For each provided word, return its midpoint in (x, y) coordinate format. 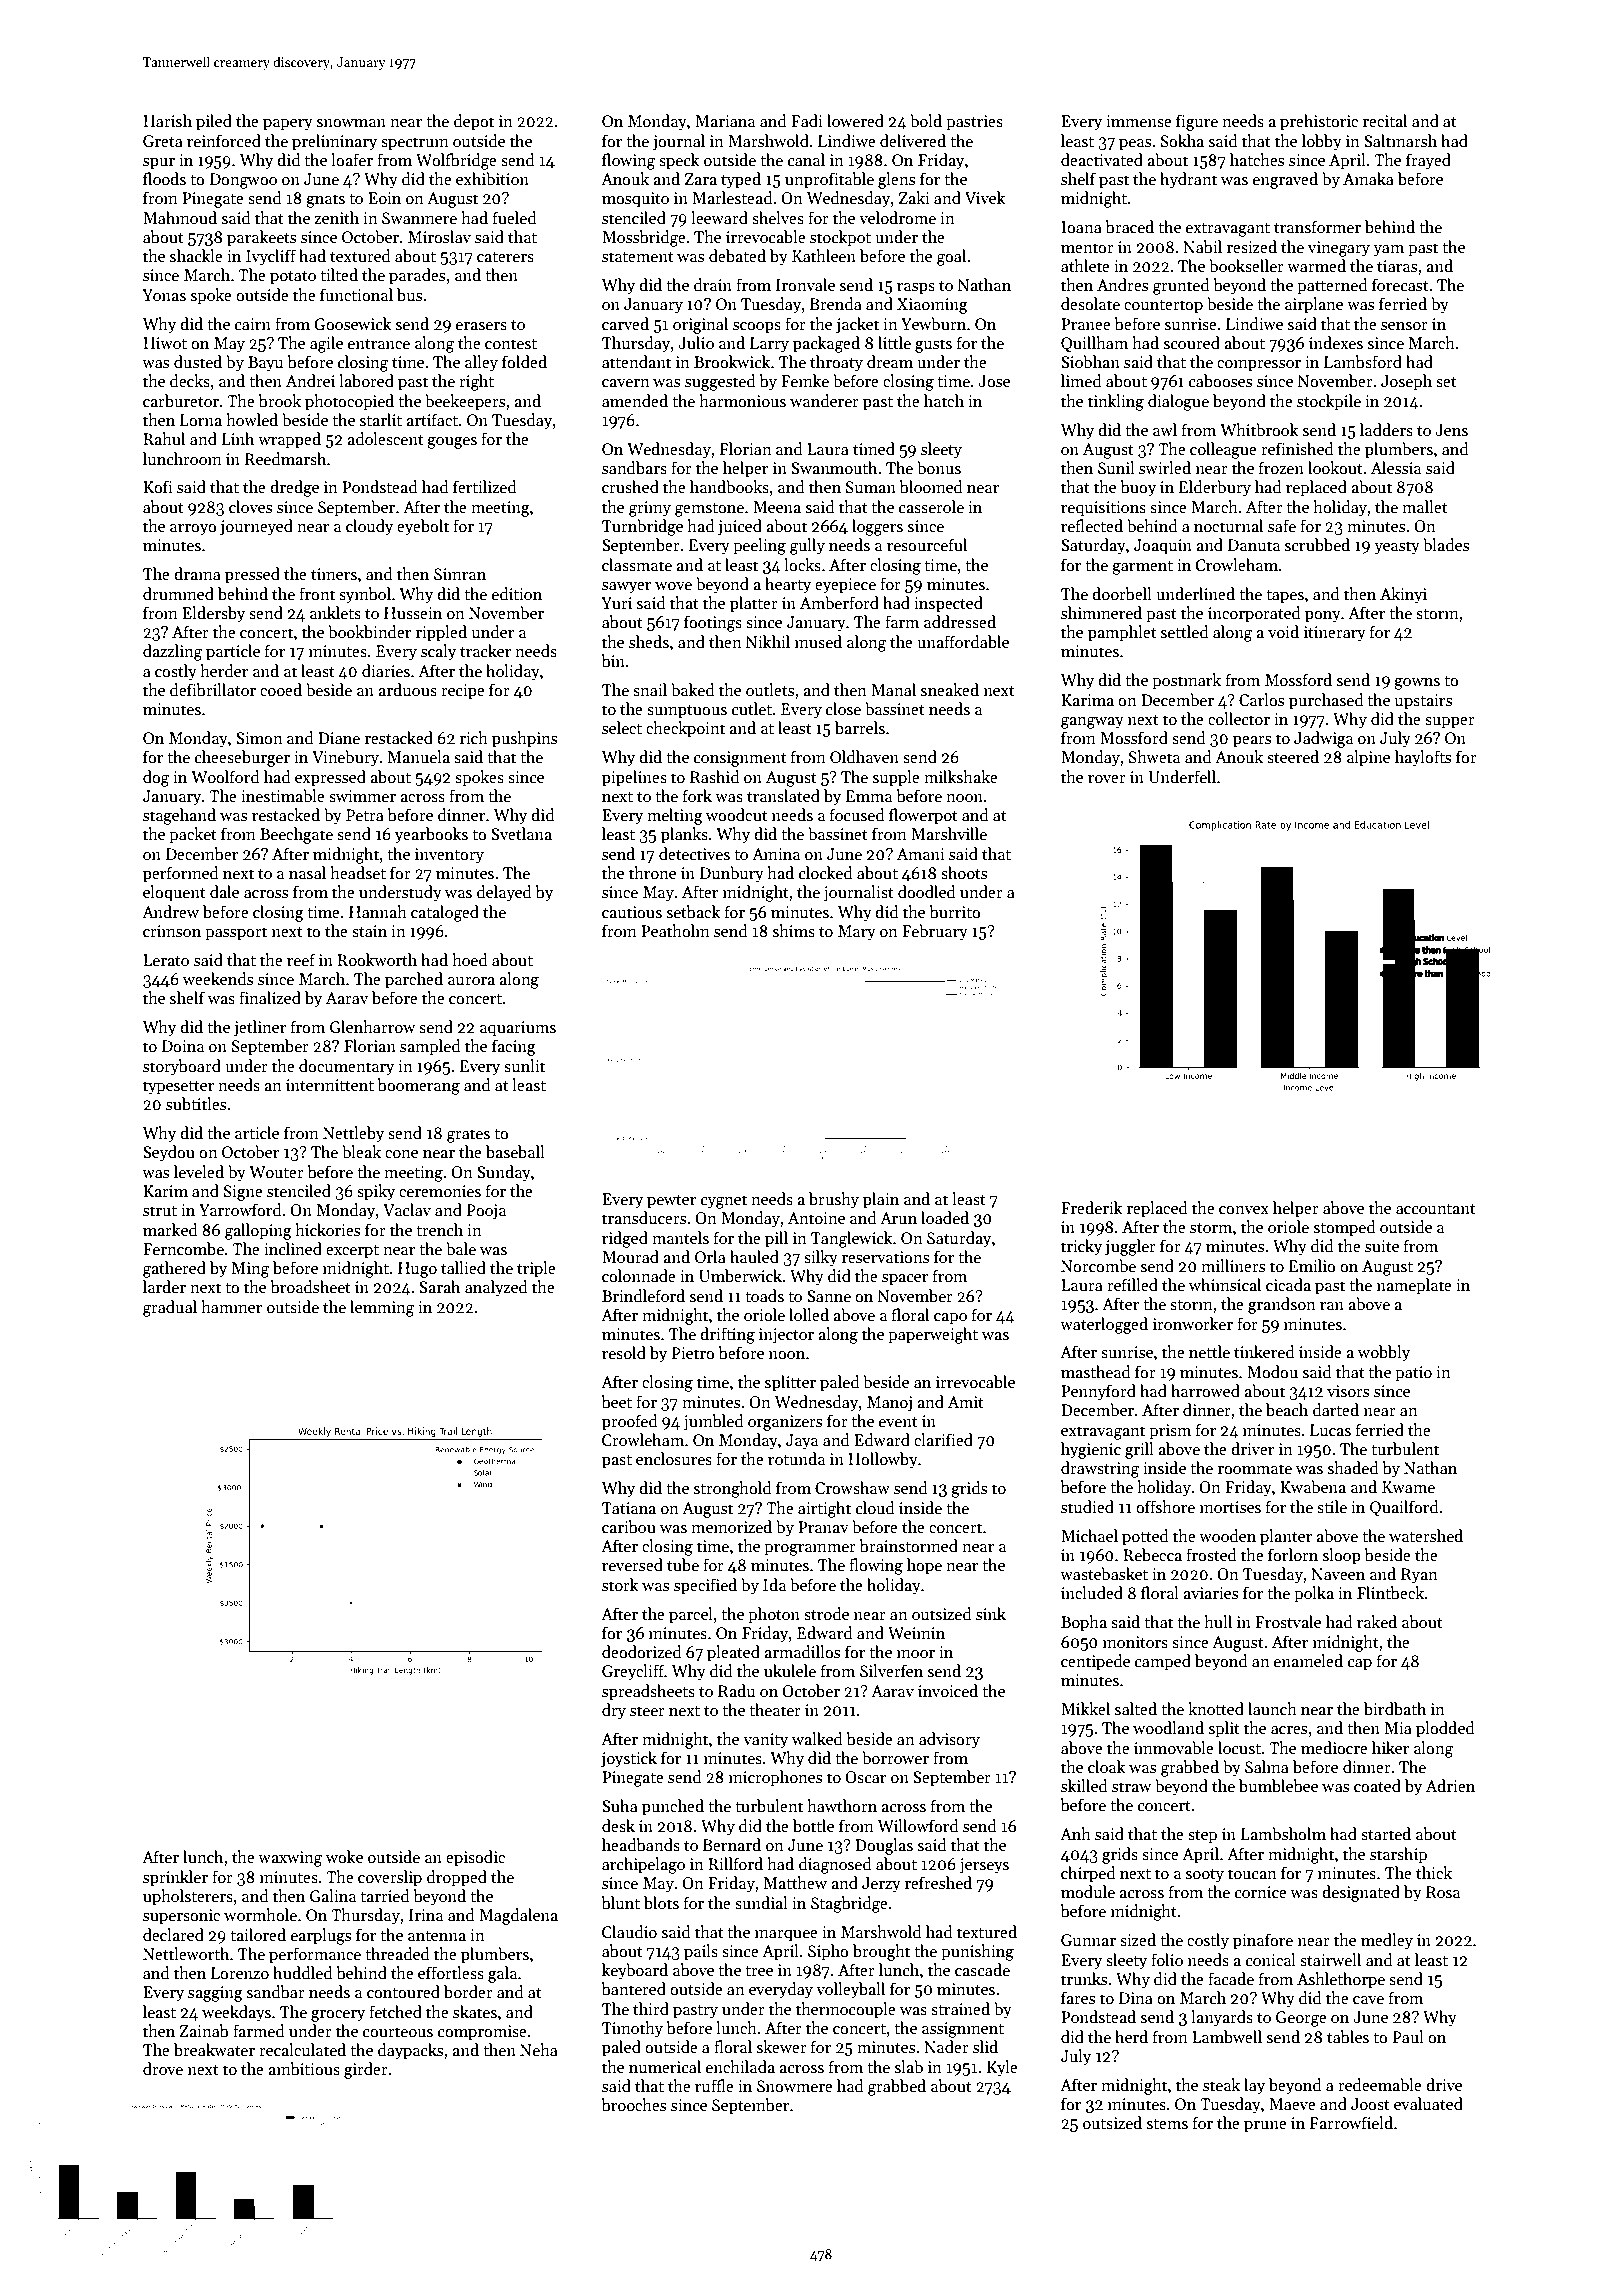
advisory (949, 1740)
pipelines (634, 778)
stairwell (1330, 1960)
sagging (215, 1994)
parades (417, 276)
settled (1185, 631)
